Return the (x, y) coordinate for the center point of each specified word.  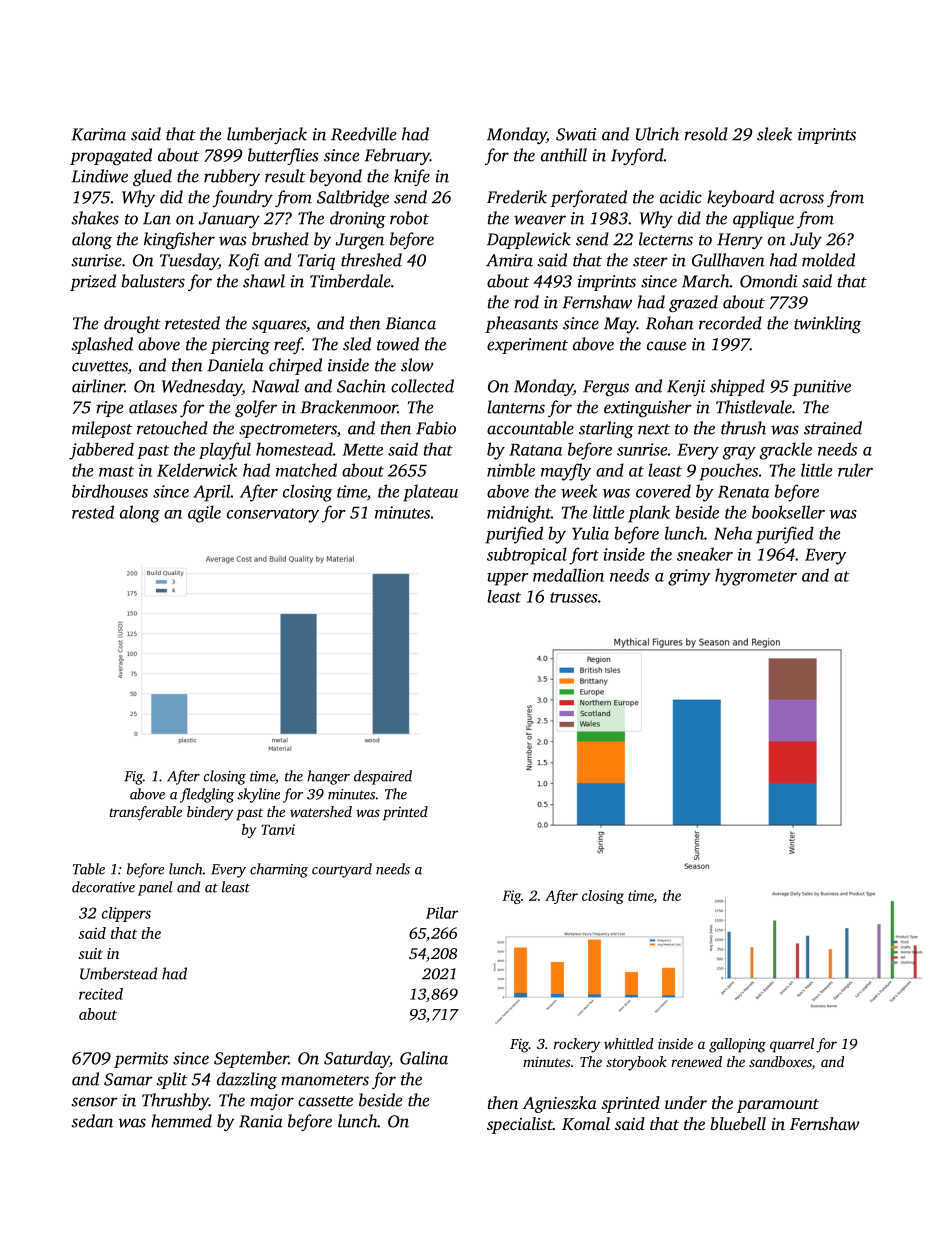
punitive (821, 388)
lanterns (516, 407)
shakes (95, 218)
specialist (520, 1125)
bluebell (738, 1123)
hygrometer (756, 577)
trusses (573, 597)
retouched (172, 428)
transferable (145, 813)
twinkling (827, 324)
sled (357, 344)
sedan (92, 1121)
